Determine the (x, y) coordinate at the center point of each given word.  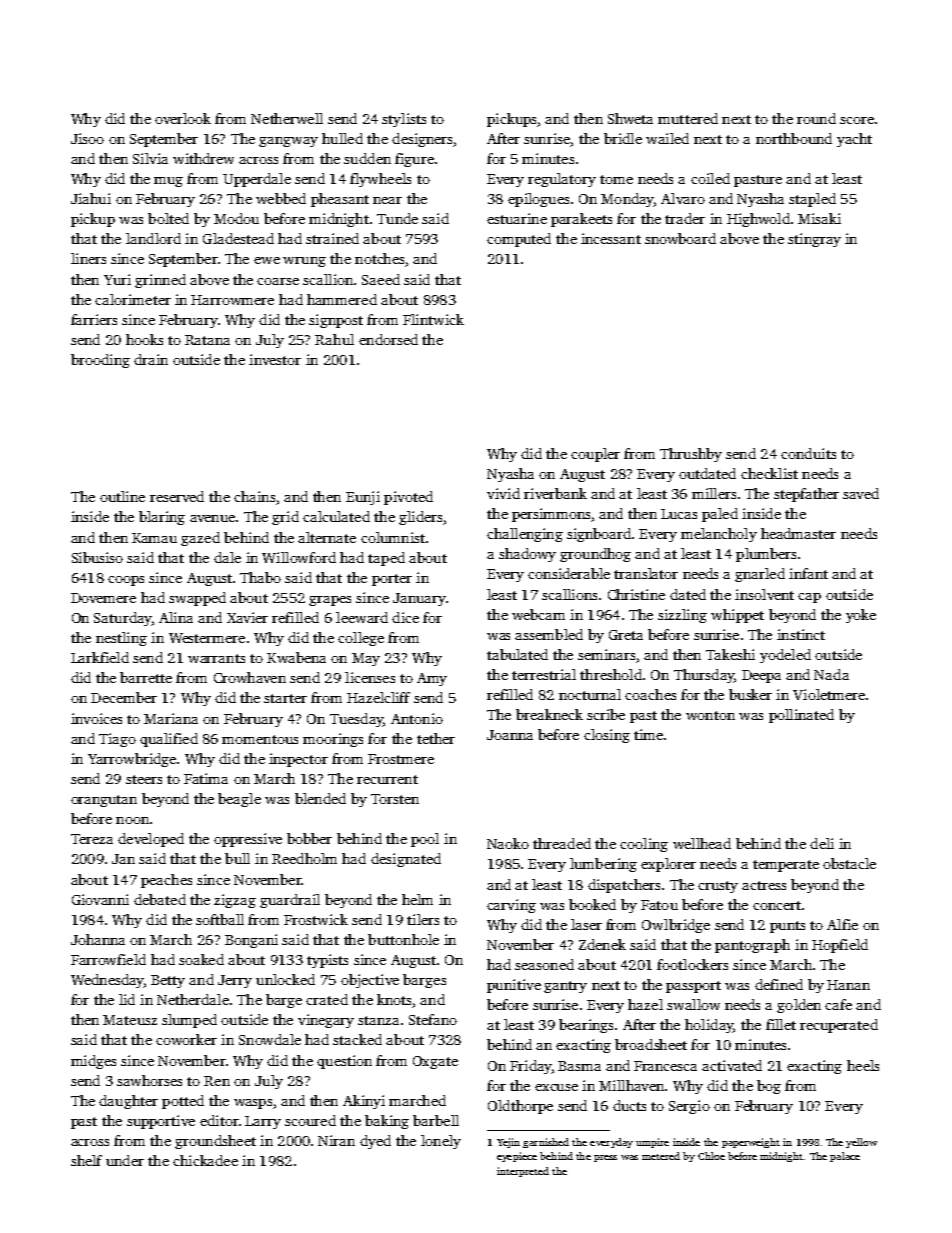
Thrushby (691, 455)
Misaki (819, 218)
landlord (153, 238)
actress (764, 885)
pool (425, 840)
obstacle (849, 863)
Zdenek (602, 944)
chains (254, 496)
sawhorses (149, 1080)
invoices (96, 718)
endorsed (388, 339)
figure (414, 160)
